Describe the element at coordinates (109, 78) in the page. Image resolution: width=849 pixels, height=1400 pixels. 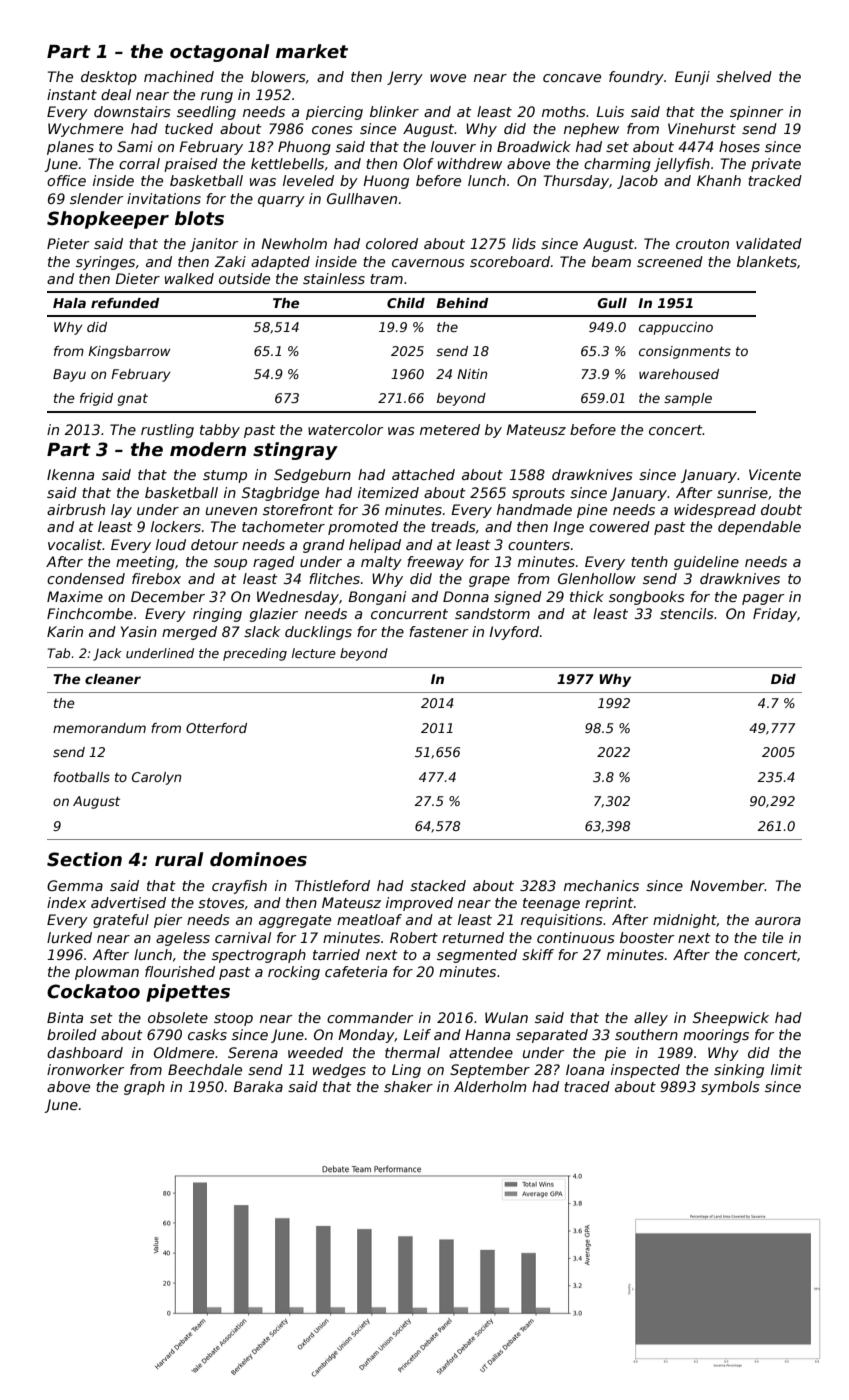
I see `desktop` at that location.
